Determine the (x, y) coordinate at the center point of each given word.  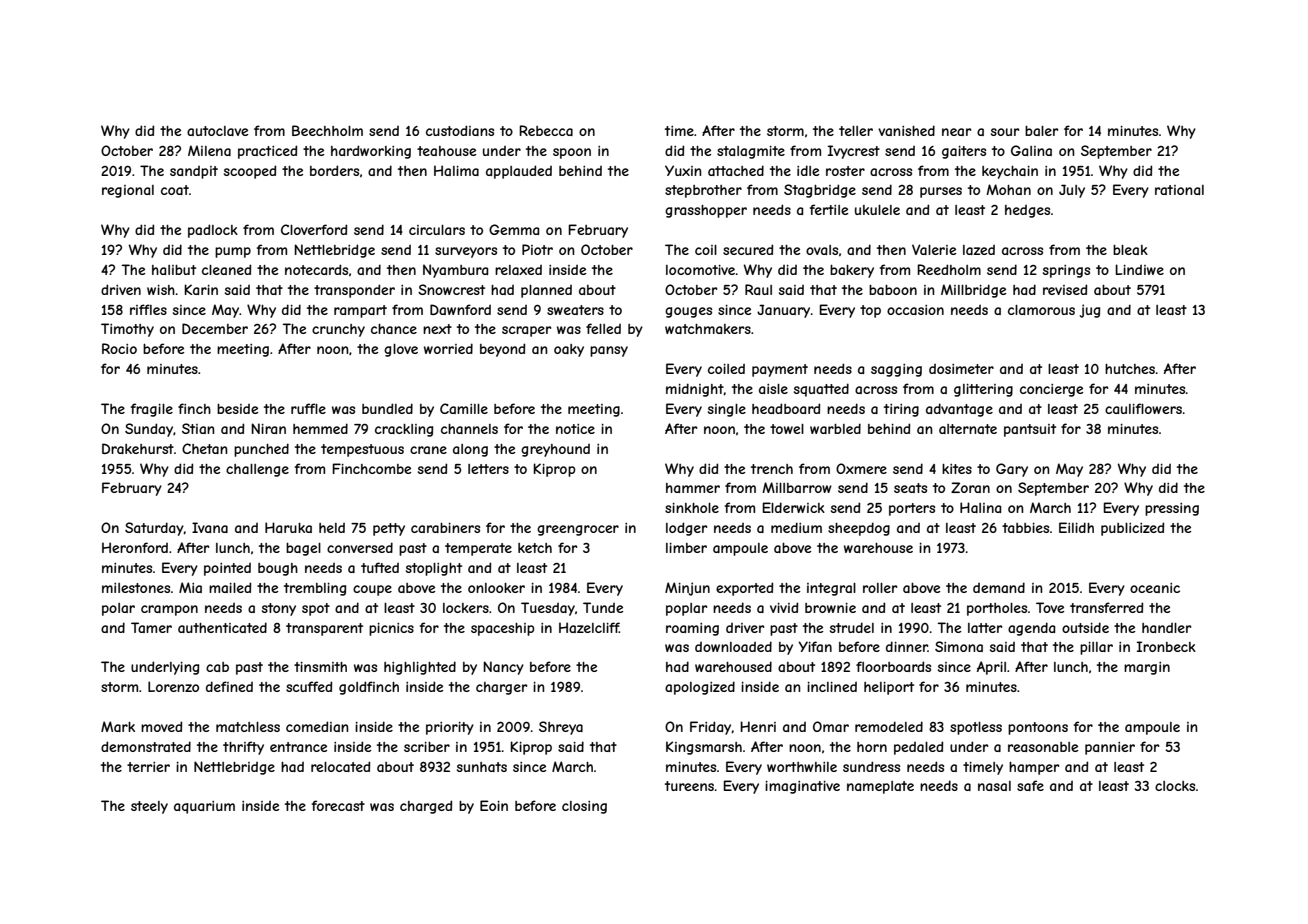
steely (149, 807)
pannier (1110, 748)
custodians (460, 130)
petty (389, 529)
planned (546, 291)
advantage (959, 410)
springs (1066, 271)
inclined (832, 687)
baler (1041, 131)
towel (787, 429)
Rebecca (546, 130)
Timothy (127, 330)
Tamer (151, 627)
